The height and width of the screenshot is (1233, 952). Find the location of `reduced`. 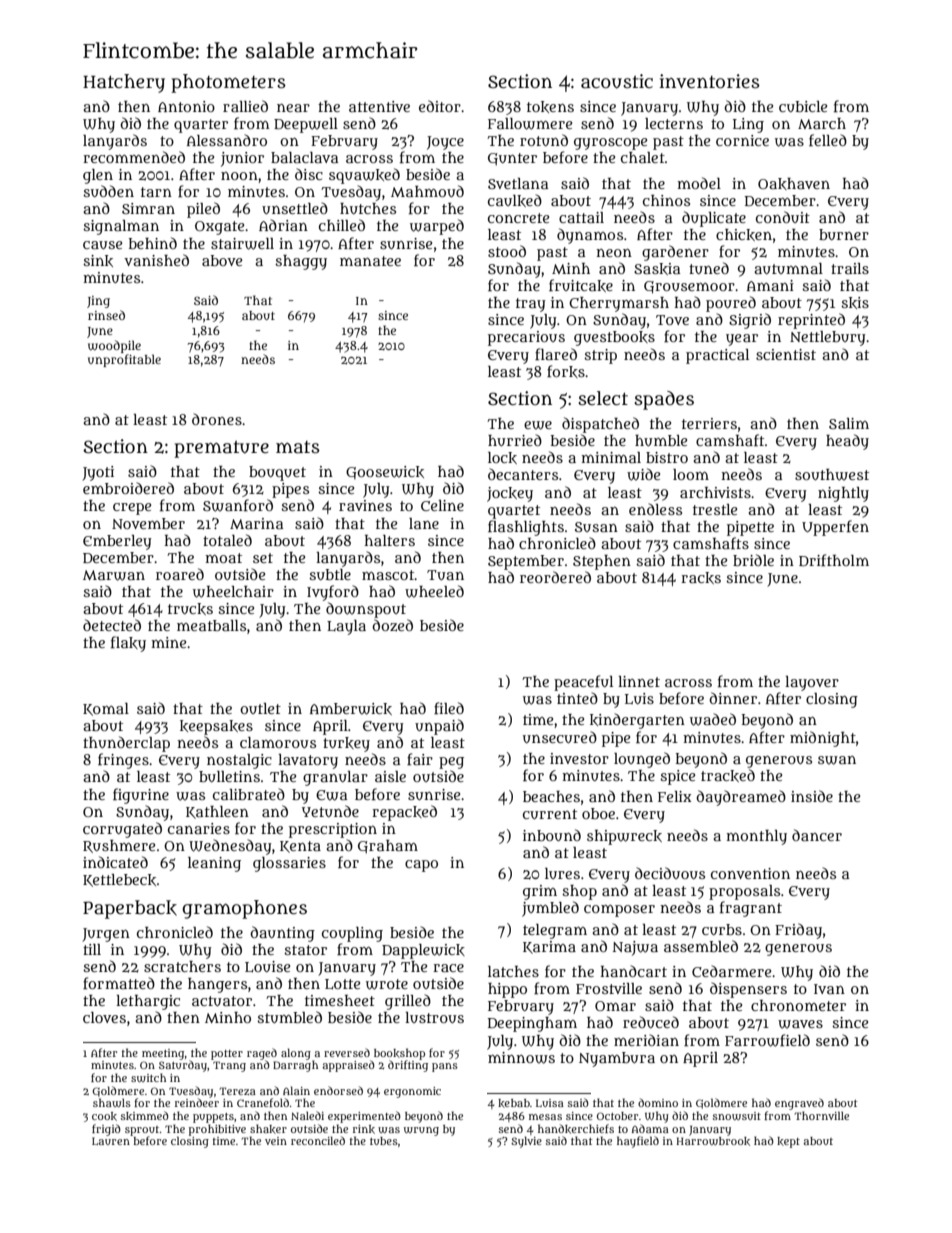

reduced is located at coordinates (651, 1022).
